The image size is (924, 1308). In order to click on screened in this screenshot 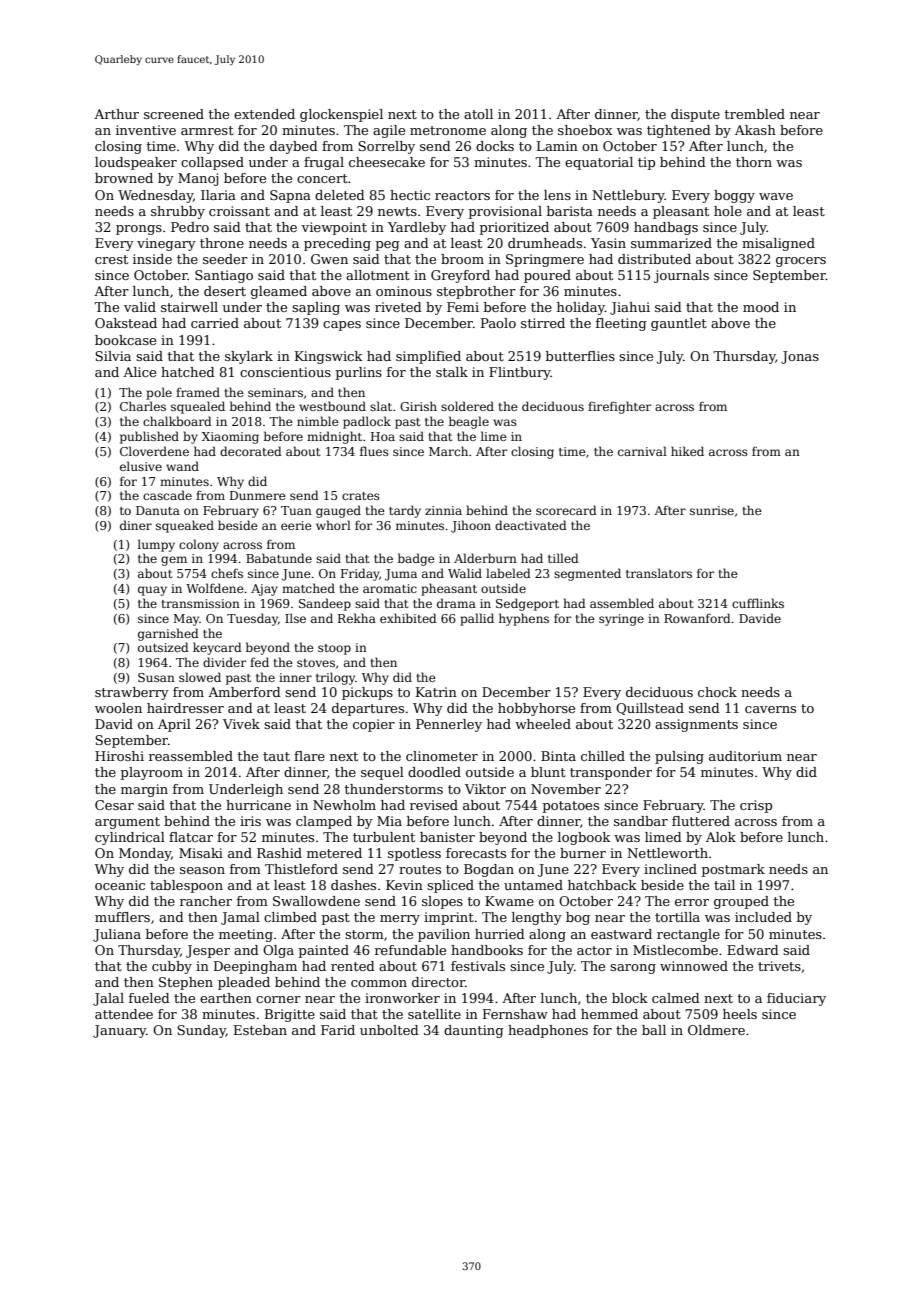, I will do `click(174, 114)`.
